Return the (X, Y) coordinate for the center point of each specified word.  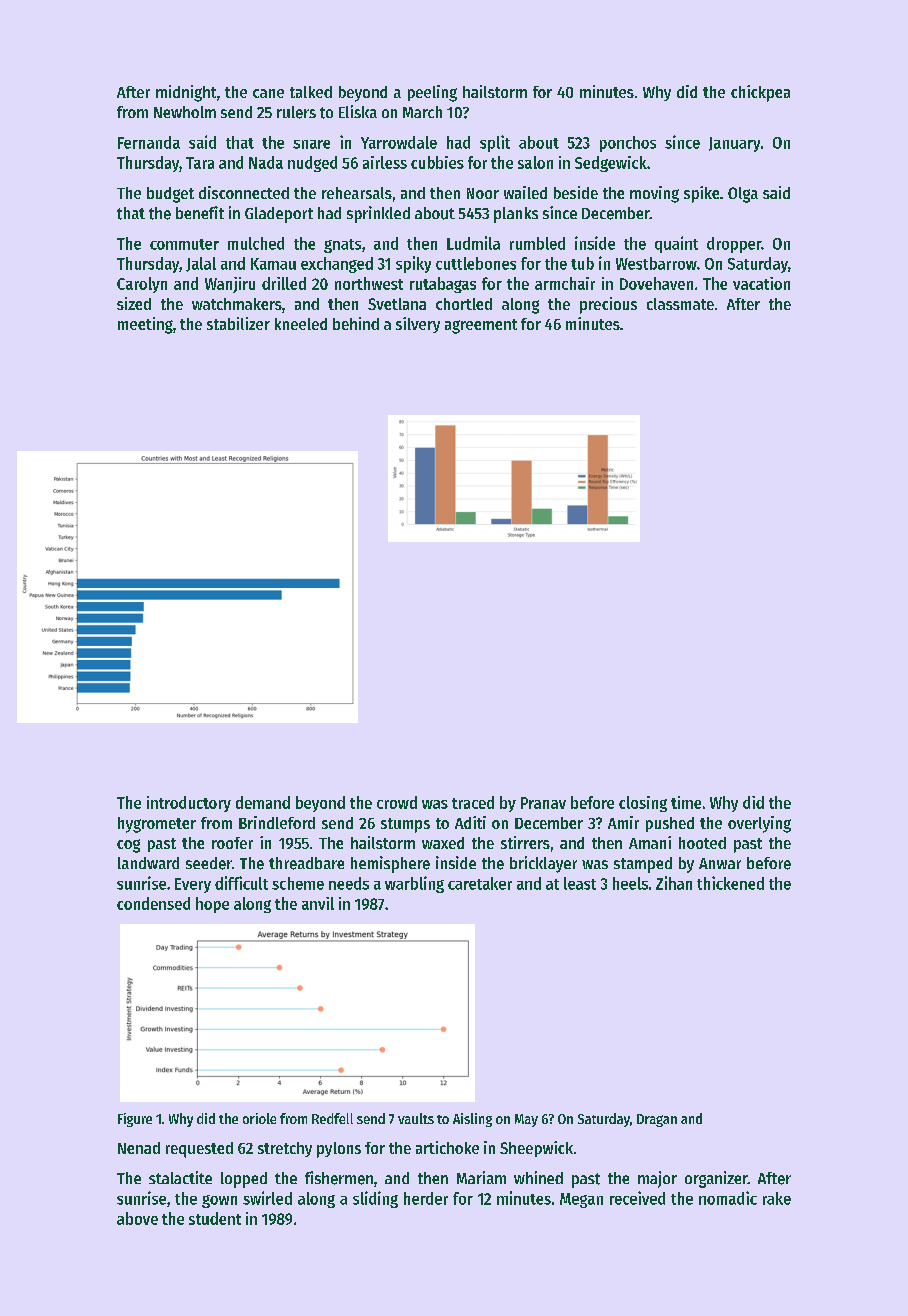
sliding (375, 1199)
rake (777, 1198)
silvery (418, 325)
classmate (680, 304)
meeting (145, 325)
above (137, 1218)
